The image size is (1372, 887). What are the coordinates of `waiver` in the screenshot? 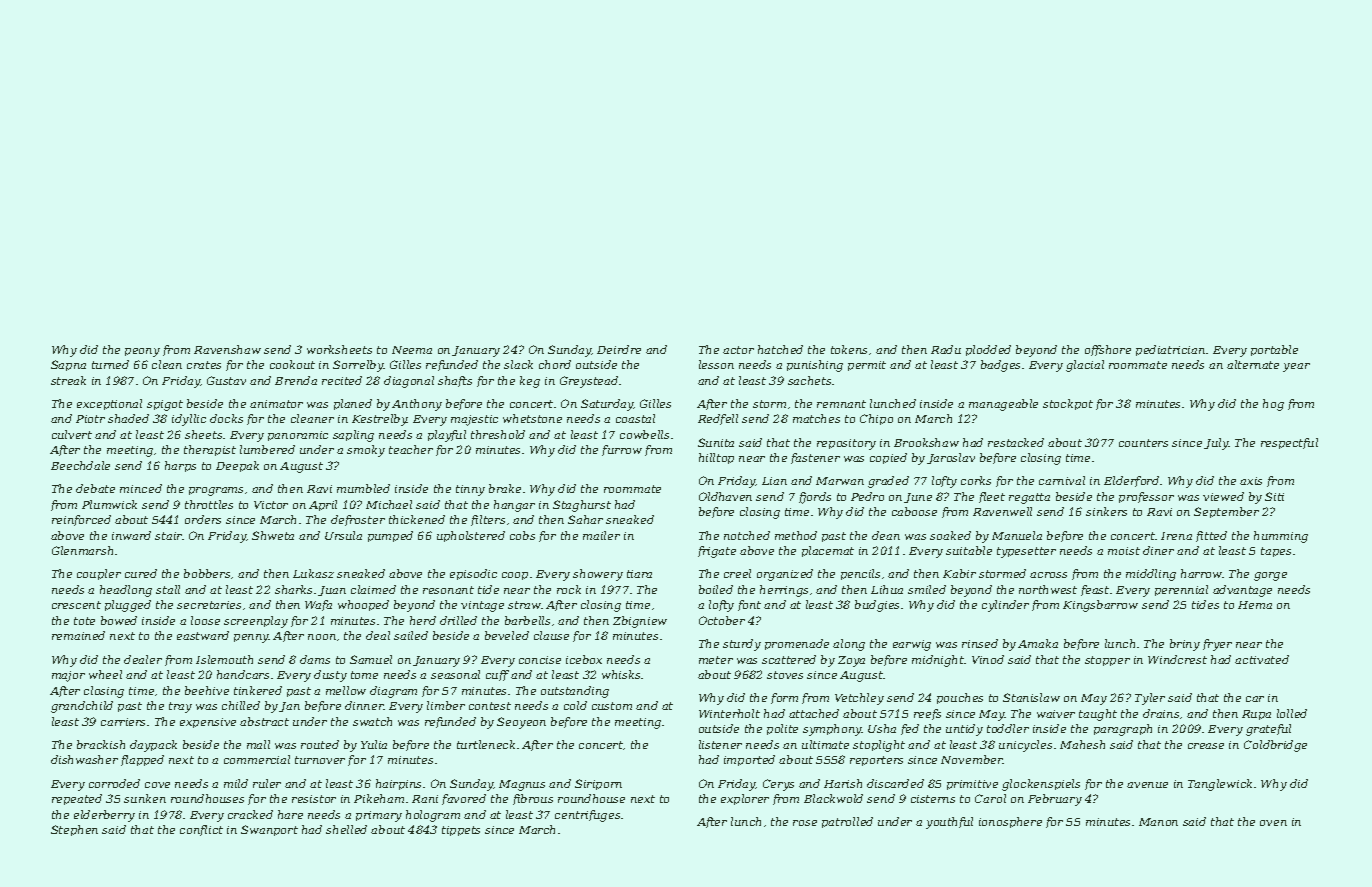 It's located at (1056, 714).
